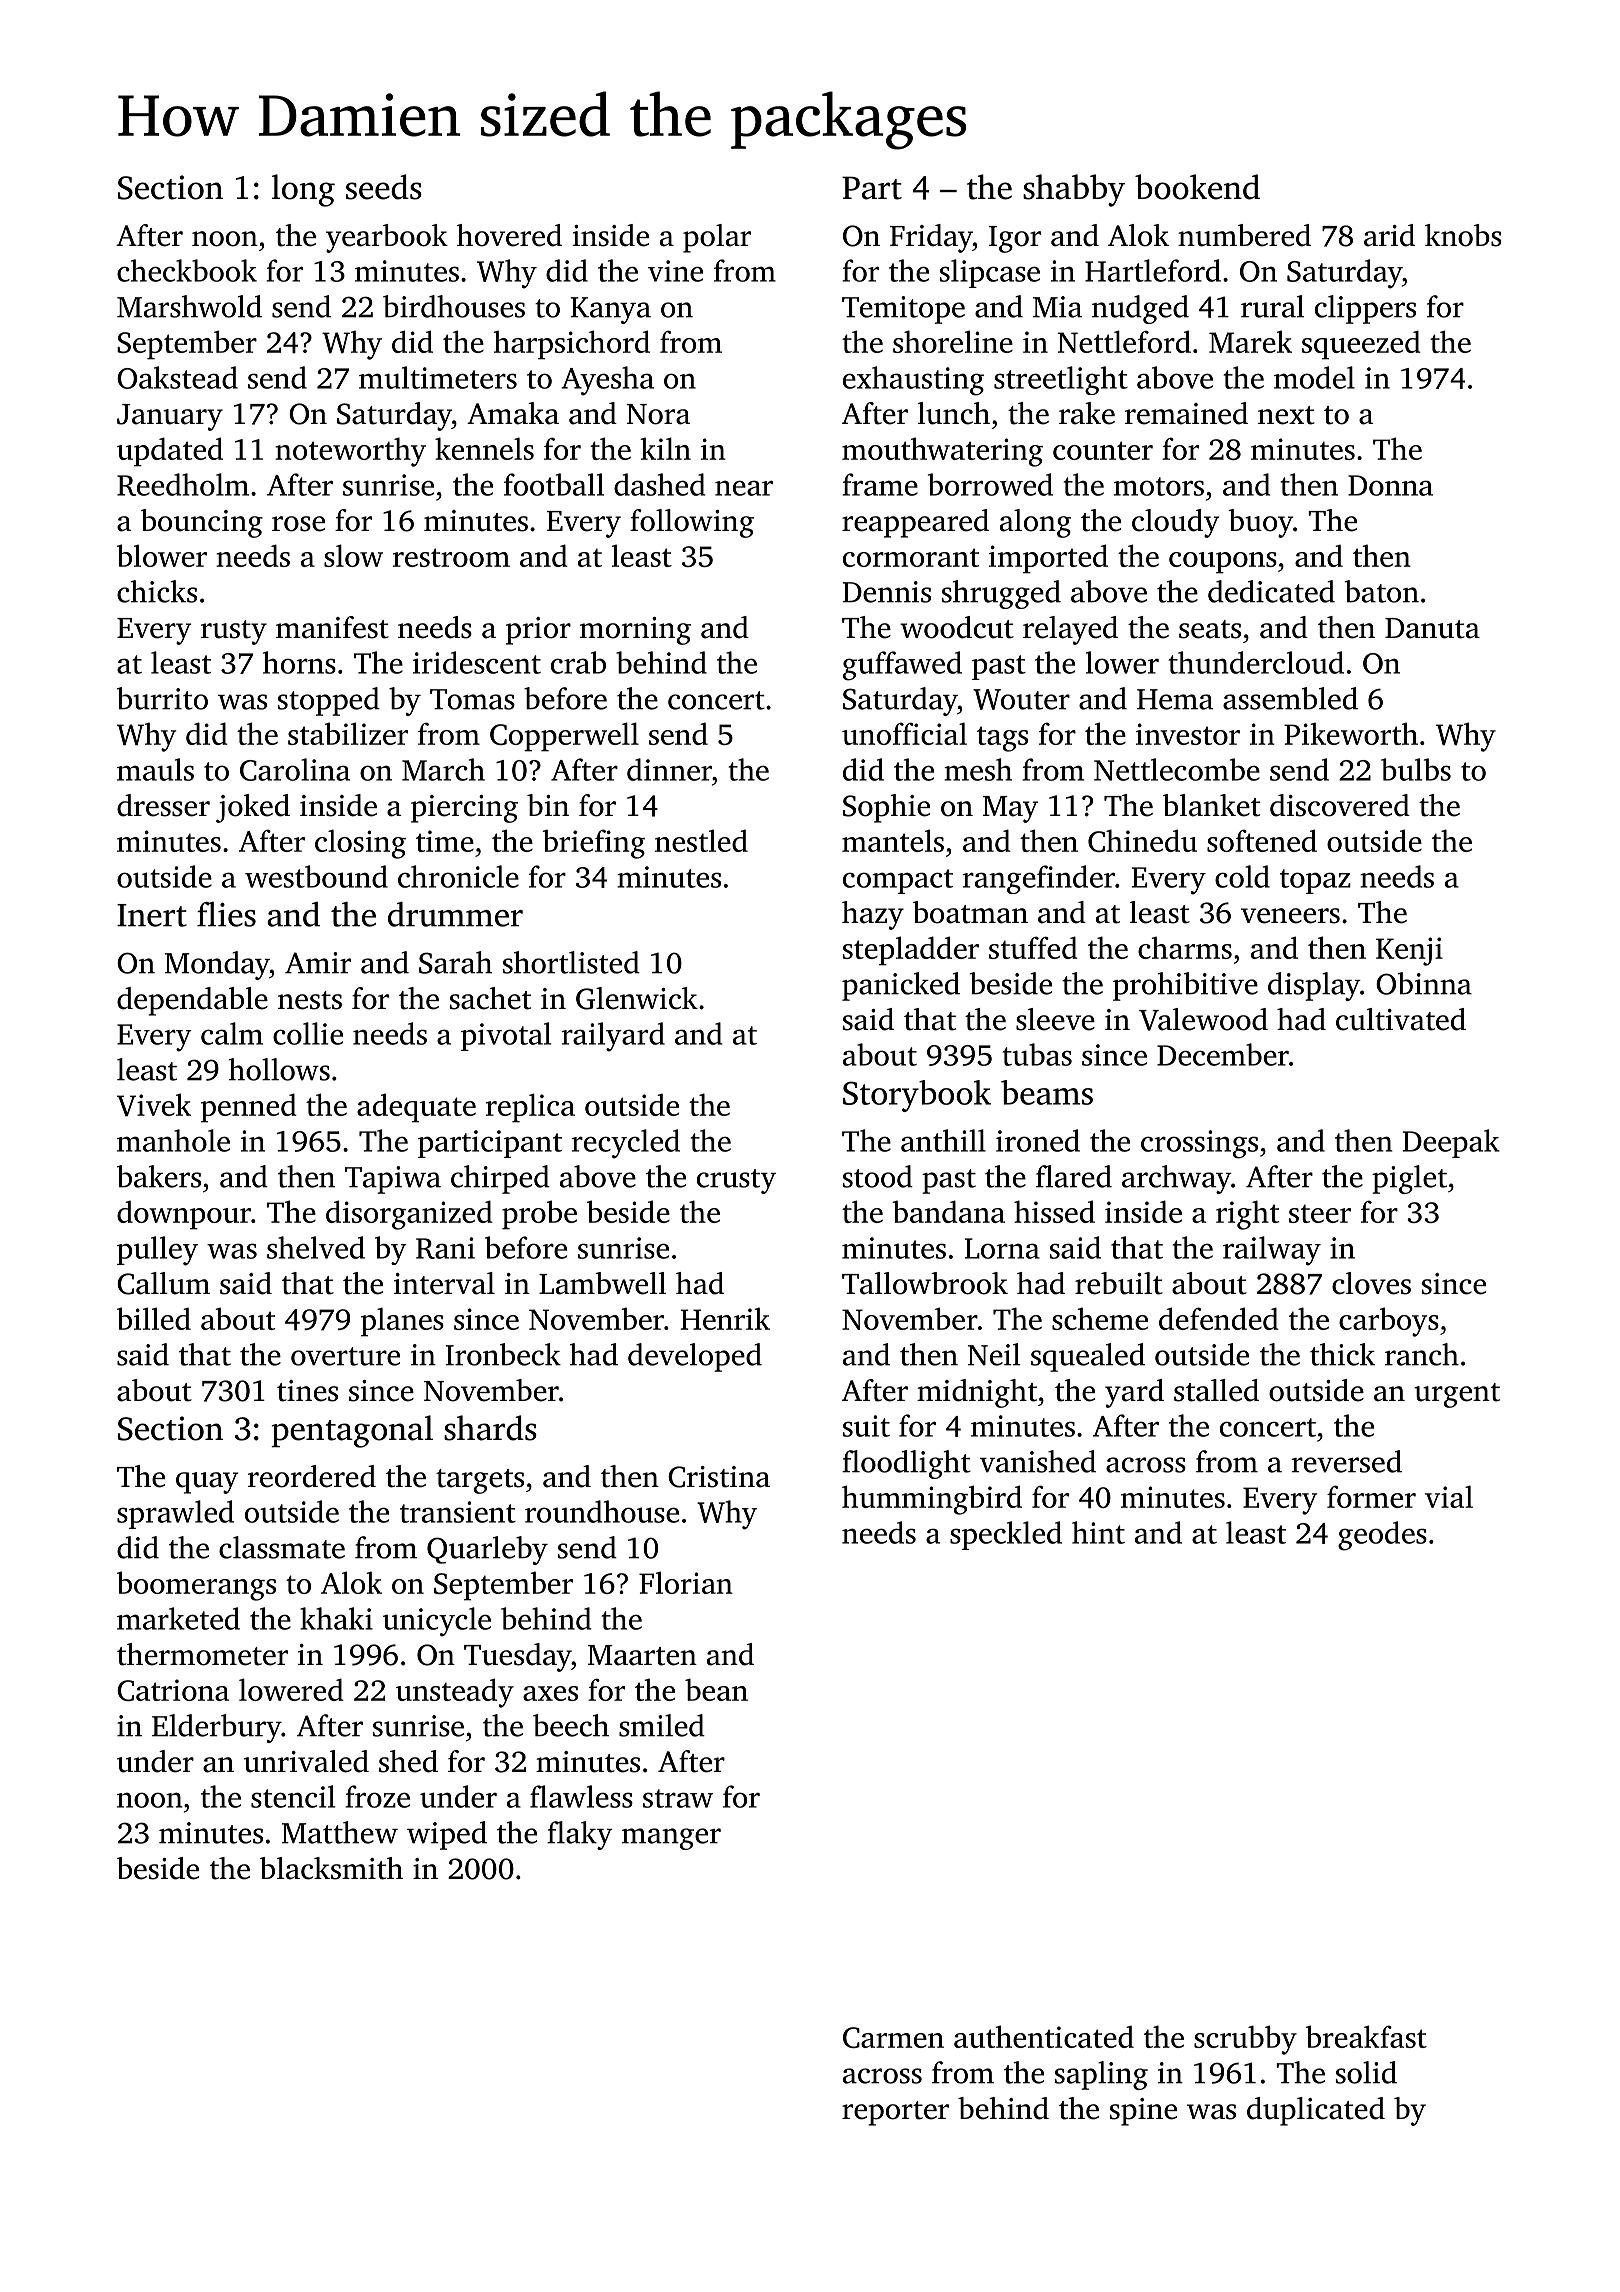 The height and width of the image is (2292, 1620). What do you see at coordinates (384, 187) in the image?
I see `seeds` at bounding box center [384, 187].
